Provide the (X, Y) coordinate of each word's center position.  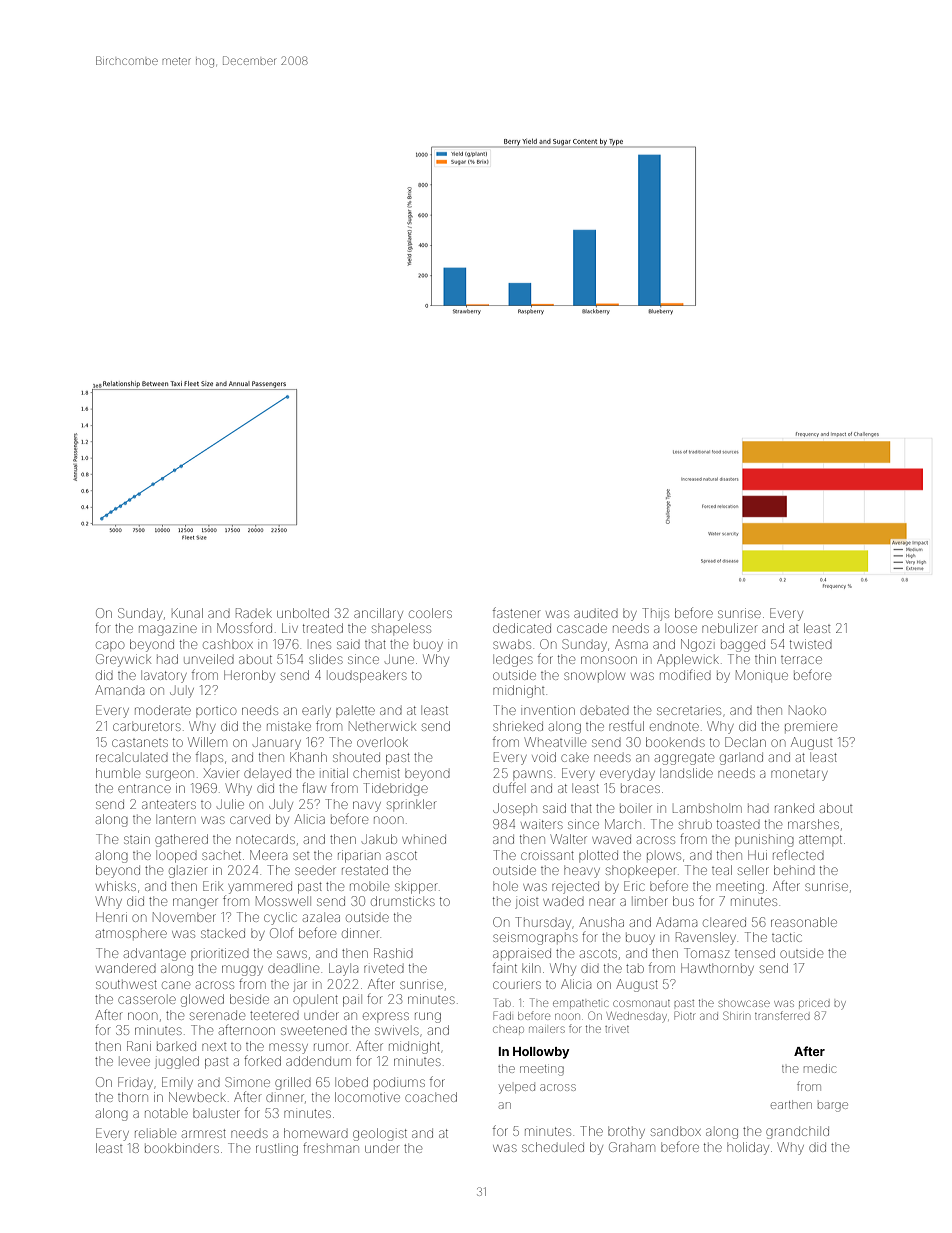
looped (178, 857)
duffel (508, 787)
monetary (799, 775)
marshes (813, 824)
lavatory (165, 677)
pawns (532, 774)
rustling (277, 1150)
